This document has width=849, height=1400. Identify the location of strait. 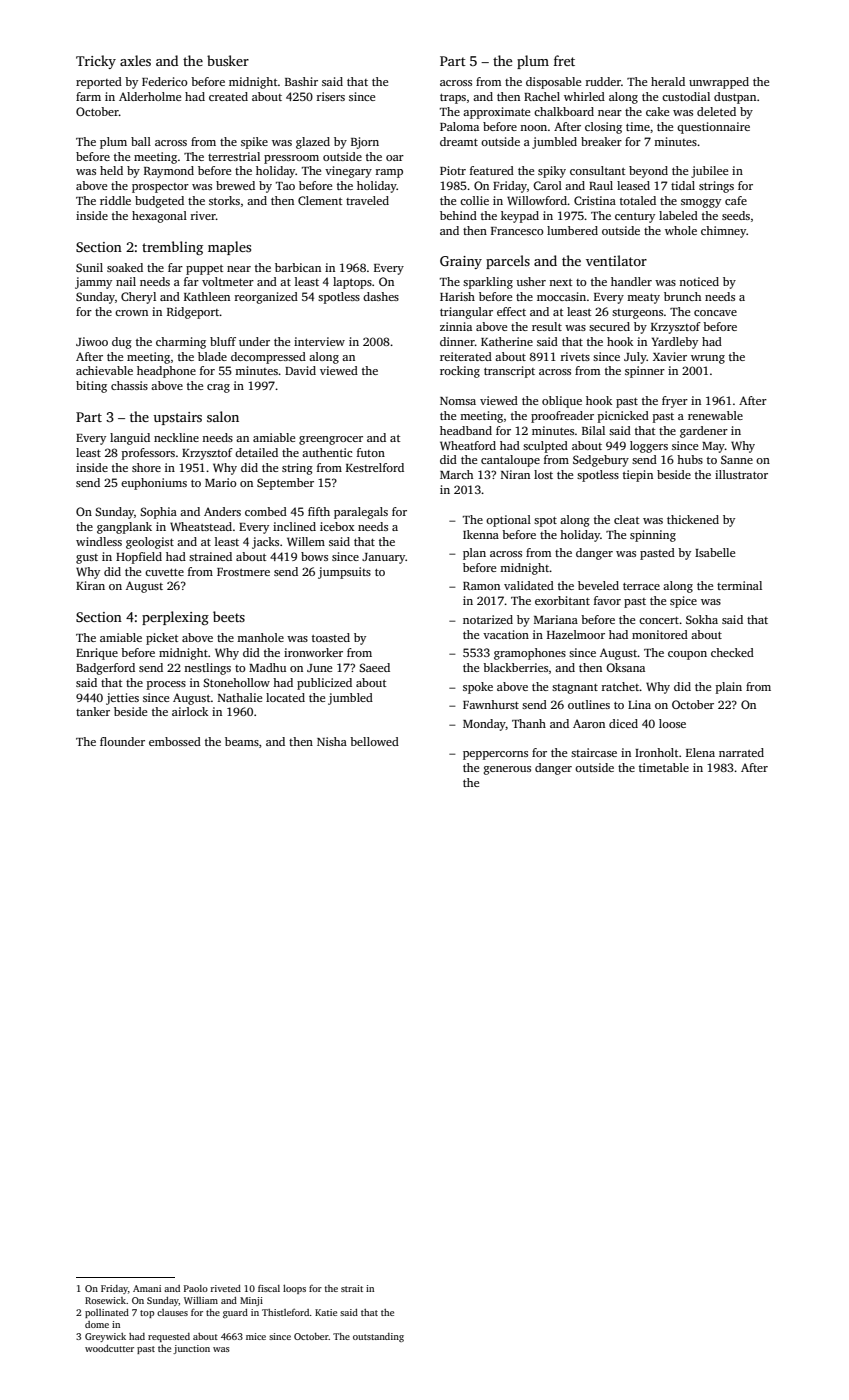
(352, 1288).
